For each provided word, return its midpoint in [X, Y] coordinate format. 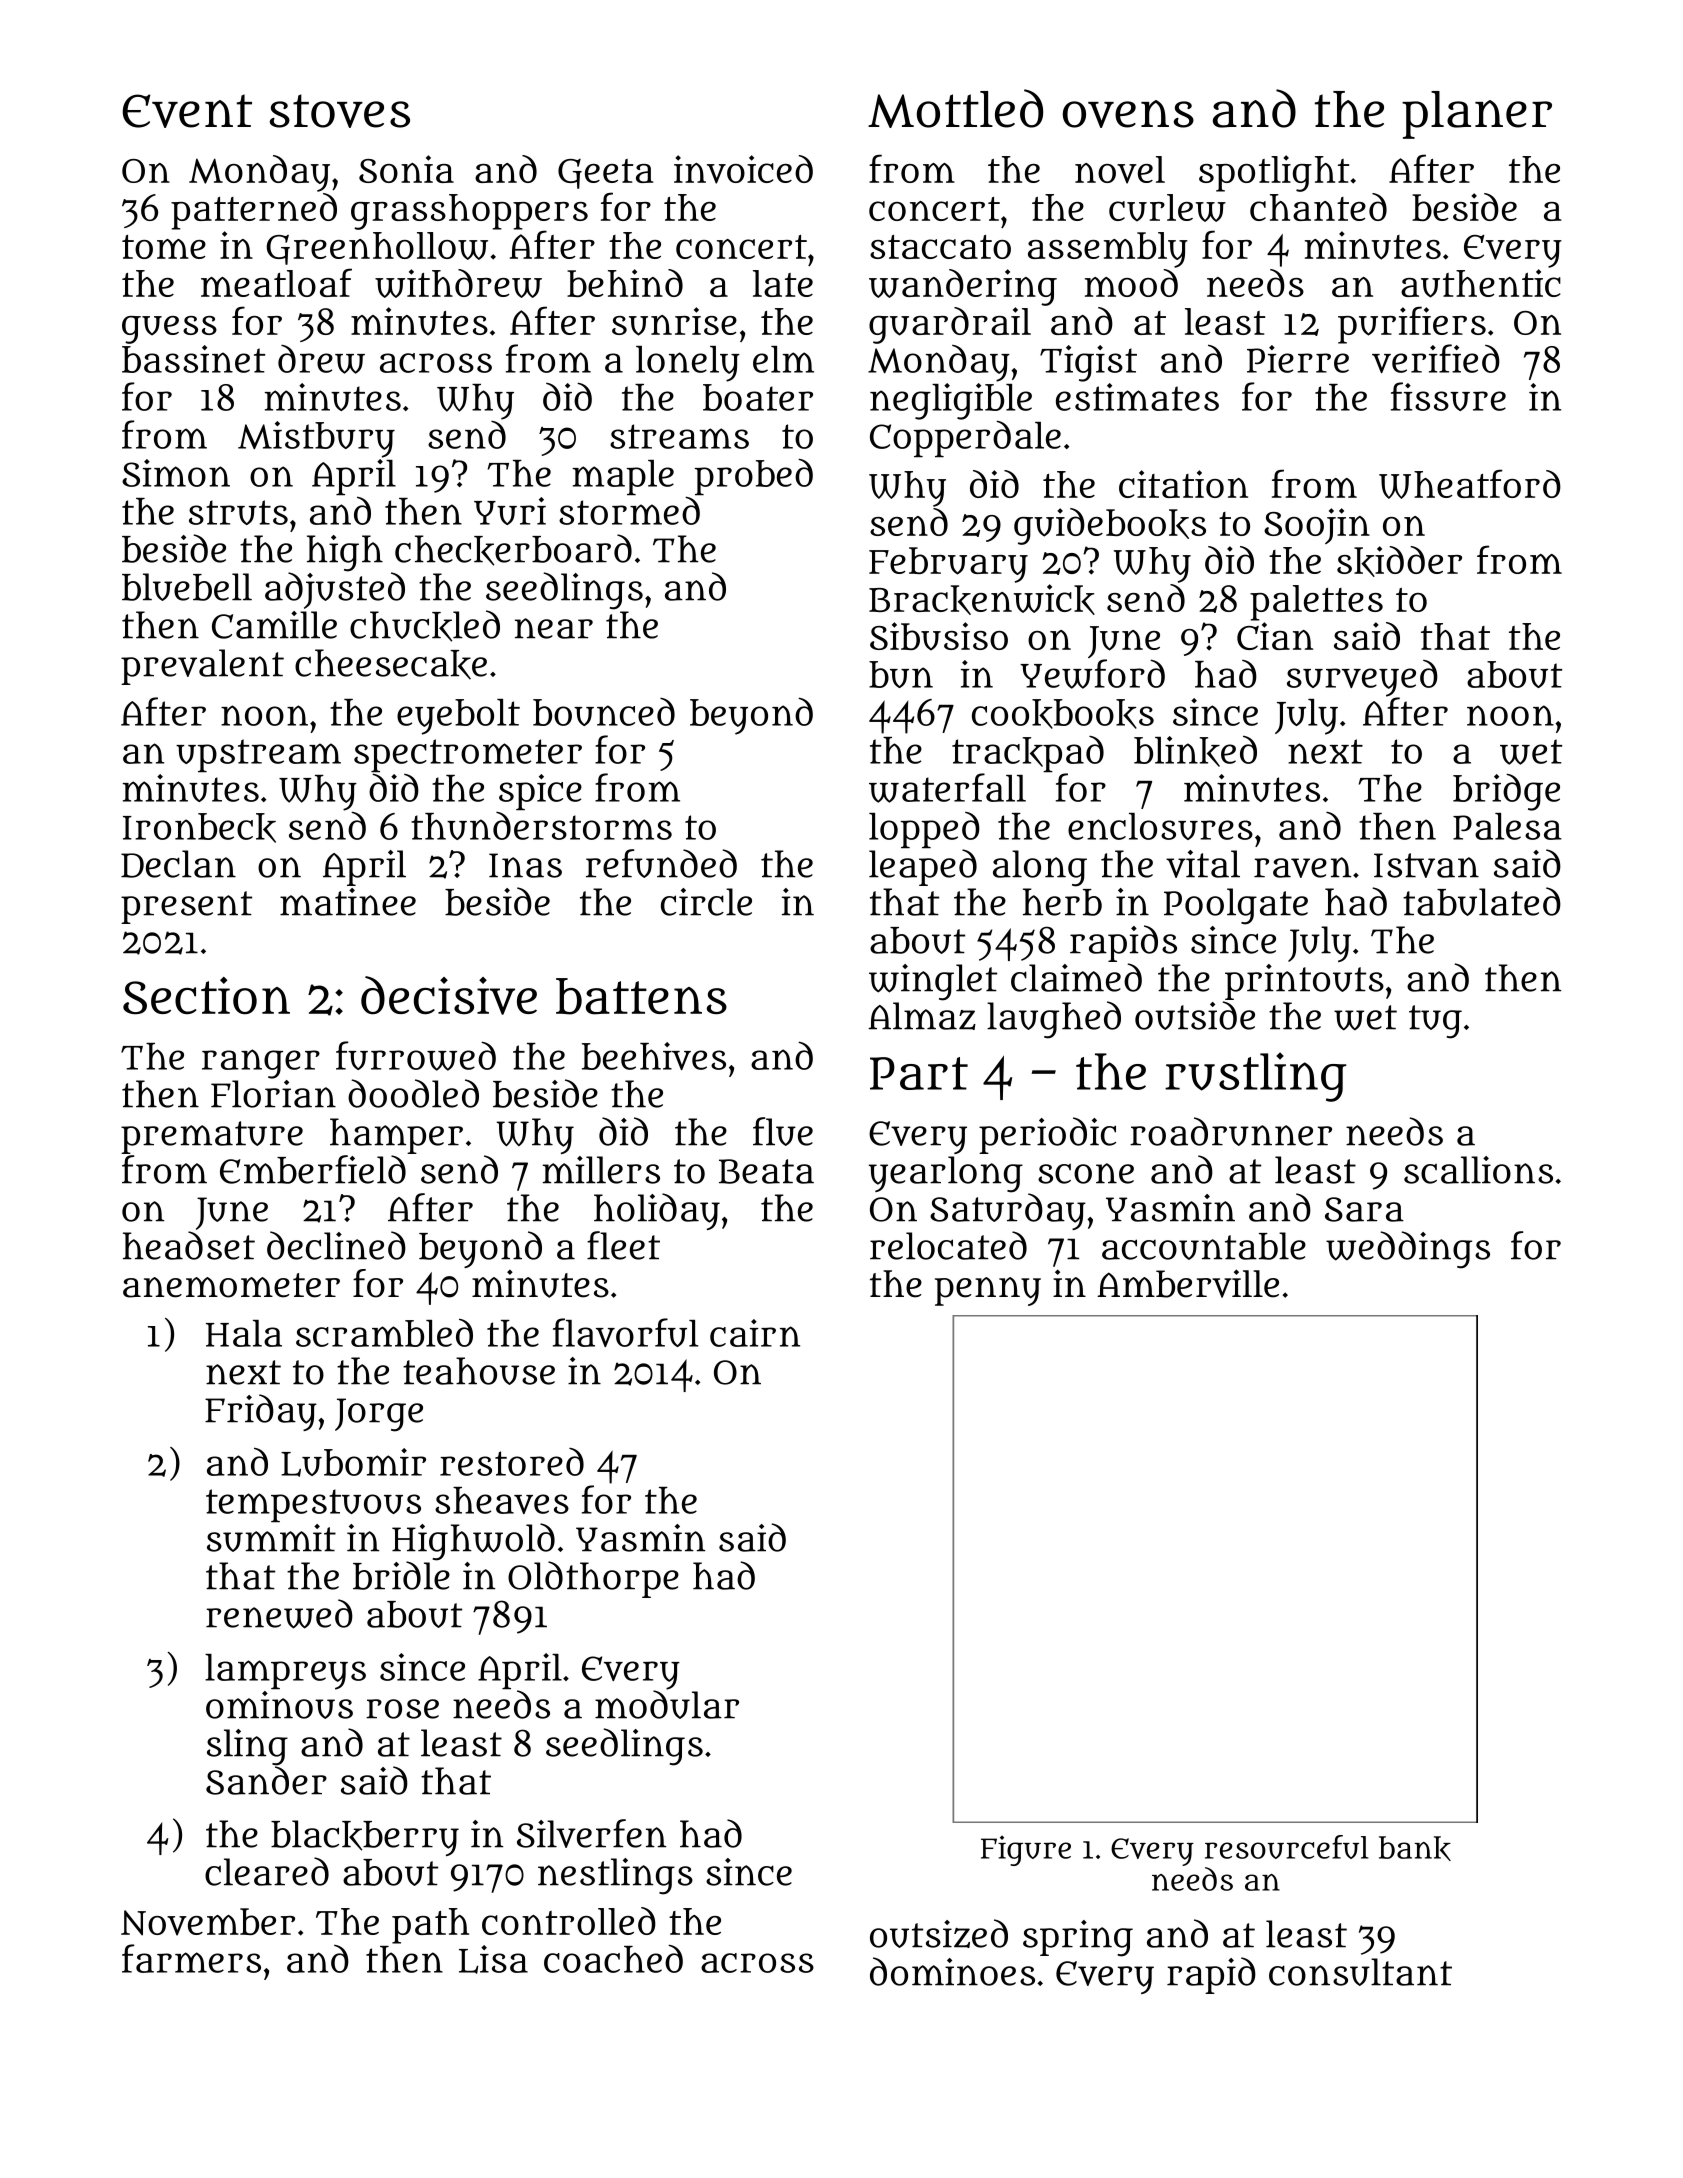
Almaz [922, 1016]
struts [238, 512]
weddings [1408, 1250]
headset [189, 1245]
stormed [629, 510]
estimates [1137, 397]
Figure [1026, 1851]
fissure [1448, 396]
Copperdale [965, 438]
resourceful [1286, 1847]
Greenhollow [377, 248]
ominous [279, 1705]
